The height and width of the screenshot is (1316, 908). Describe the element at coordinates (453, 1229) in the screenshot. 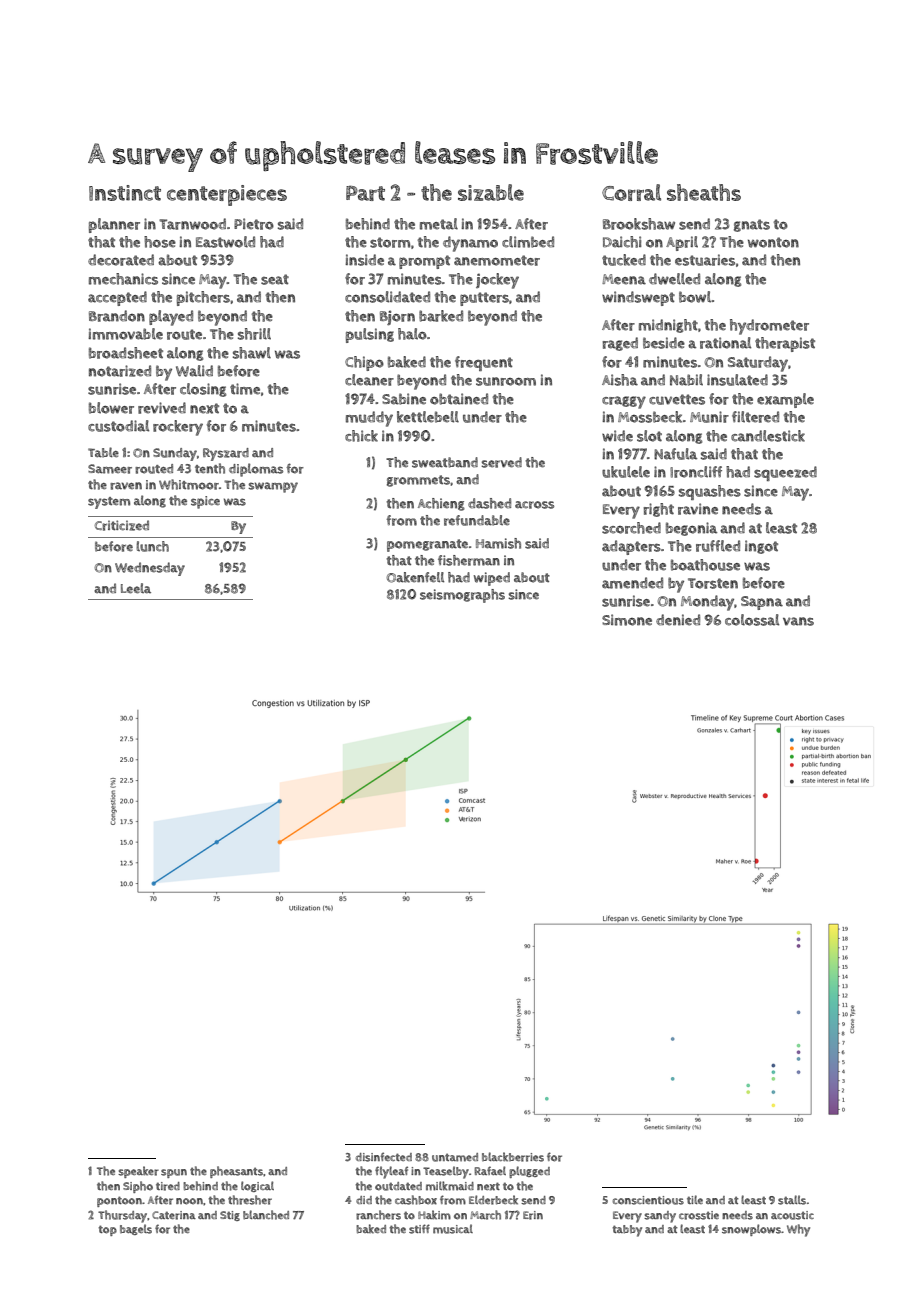

I see `musical` at that location.
